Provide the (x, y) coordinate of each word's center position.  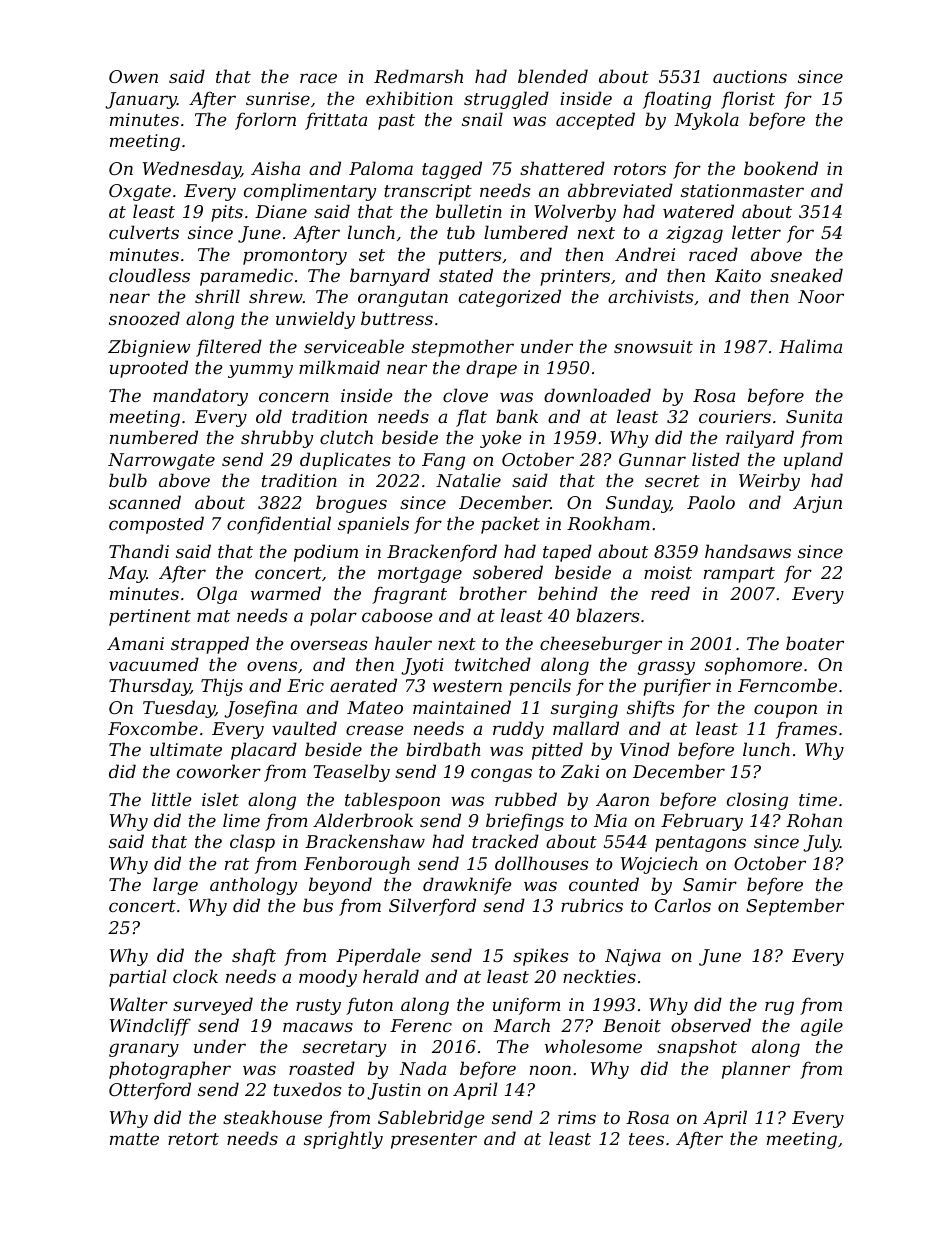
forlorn (265, 121)
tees (646, 1139)
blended (553, 76)
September (795, 907)
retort (193, 1139)
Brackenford (442, 553)
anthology (253, 886)
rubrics (592, 905)
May (127, 574)
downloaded (597, 395)
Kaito (738, 275)
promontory (295, 257)
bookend (781, 168)
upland (813, 461)
